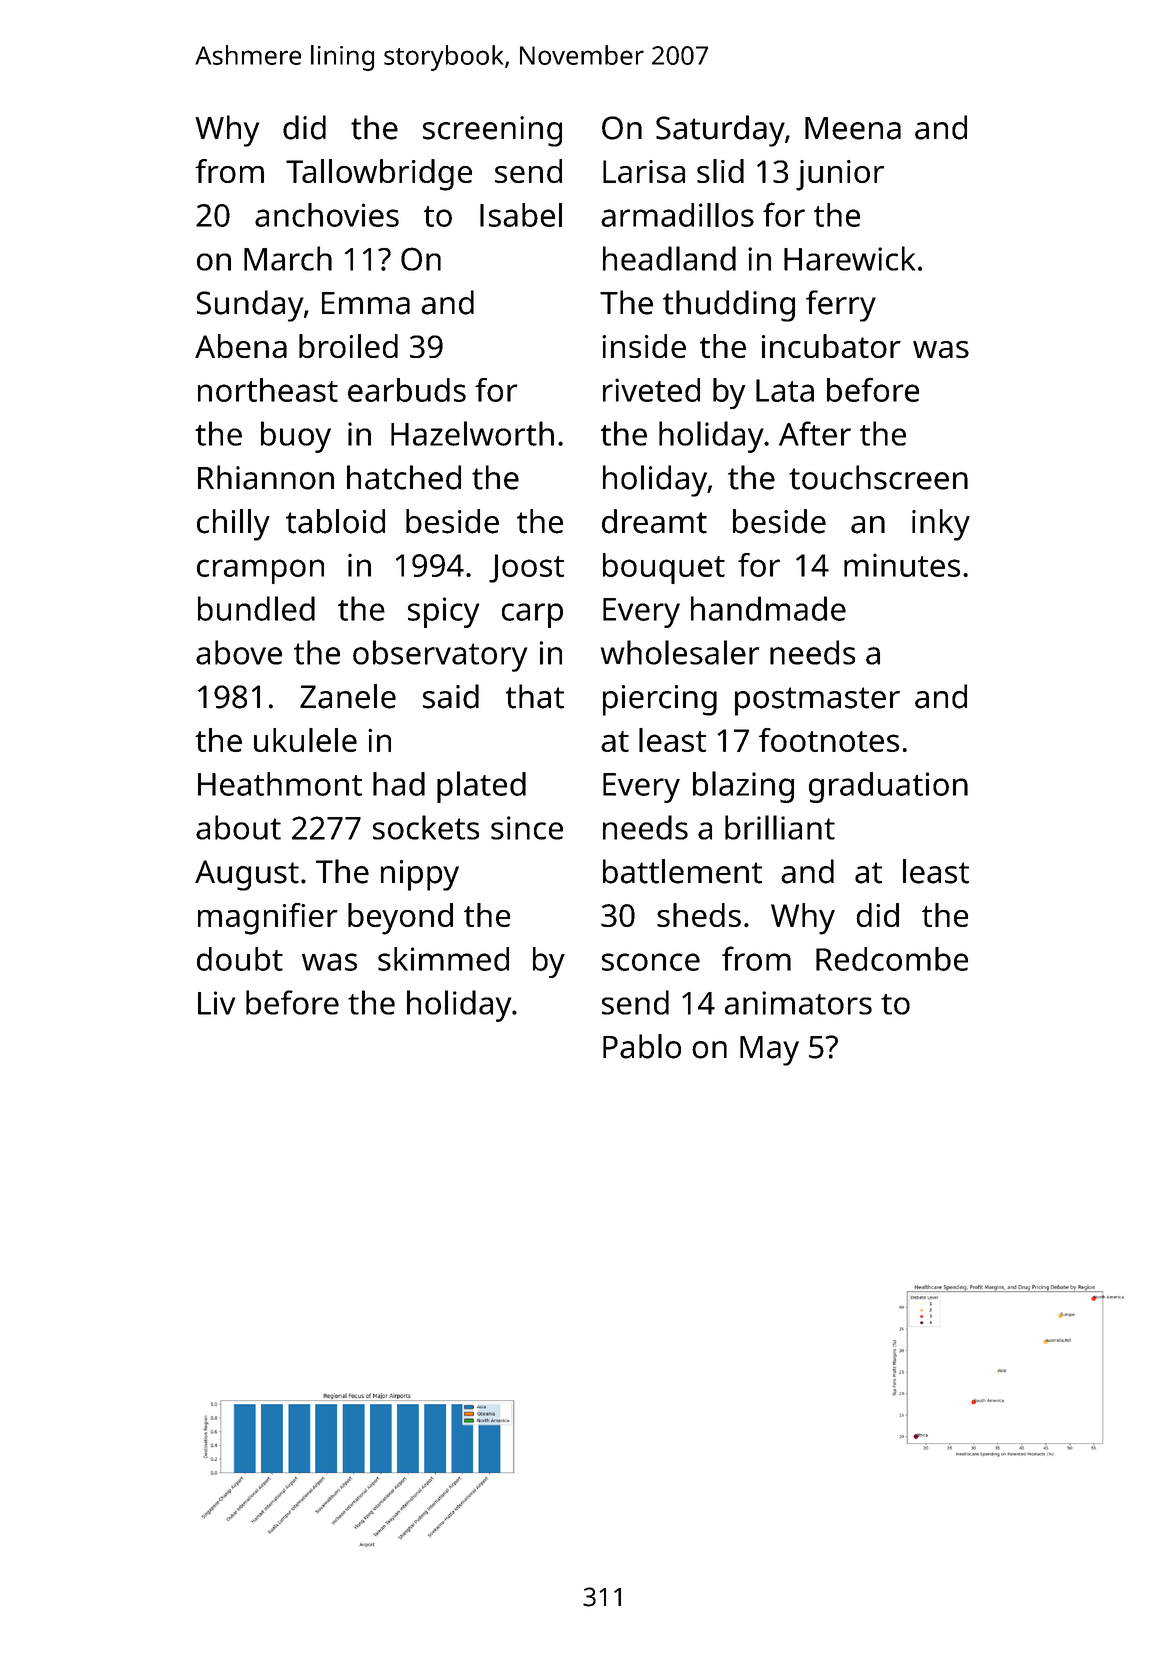  What do you see at coordinates (216, 1003) in the page?
I see `Liv` at bounding box center [216, 1003].
